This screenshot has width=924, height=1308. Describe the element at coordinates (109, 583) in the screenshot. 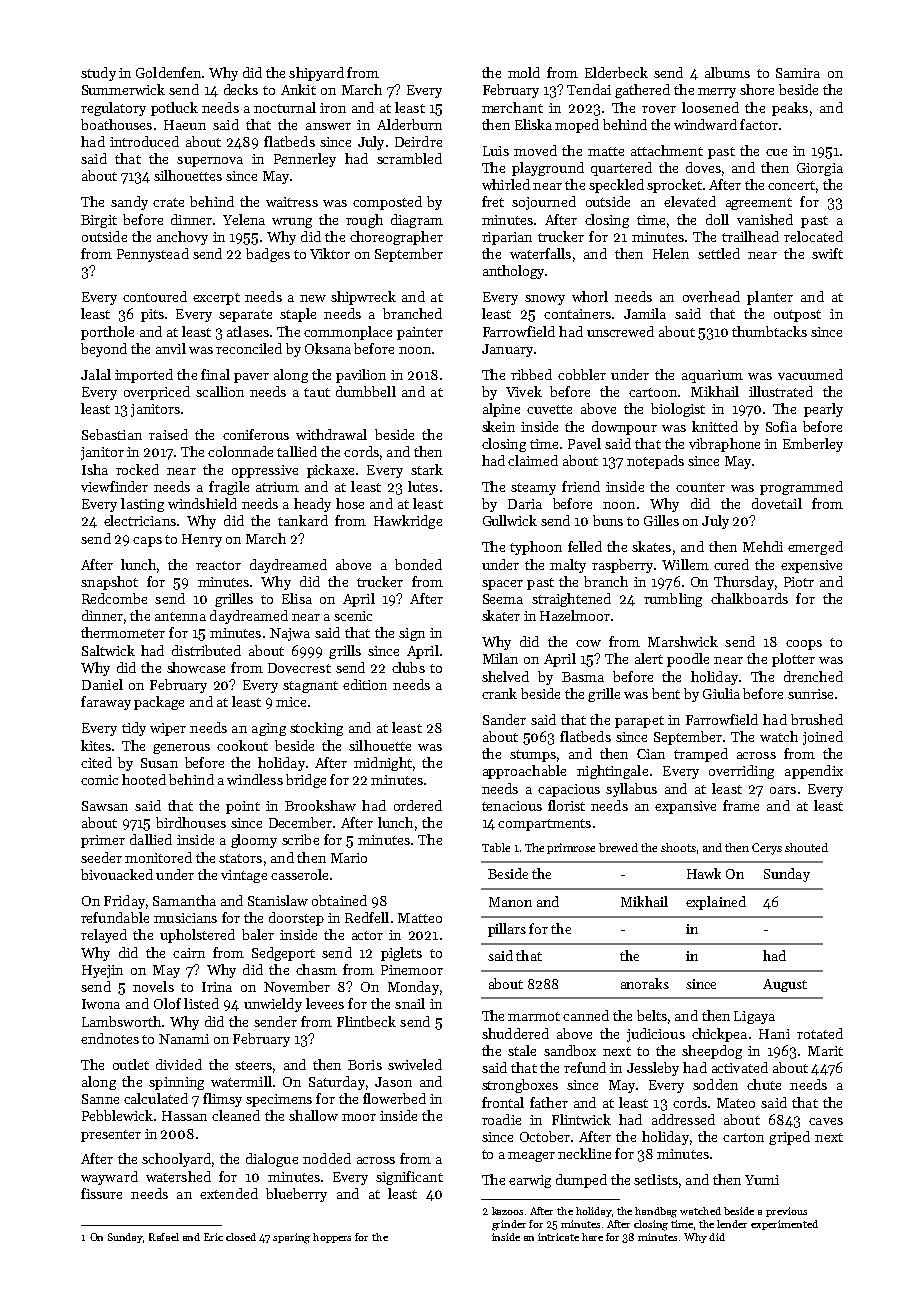

I see `snapshot` at that location.
